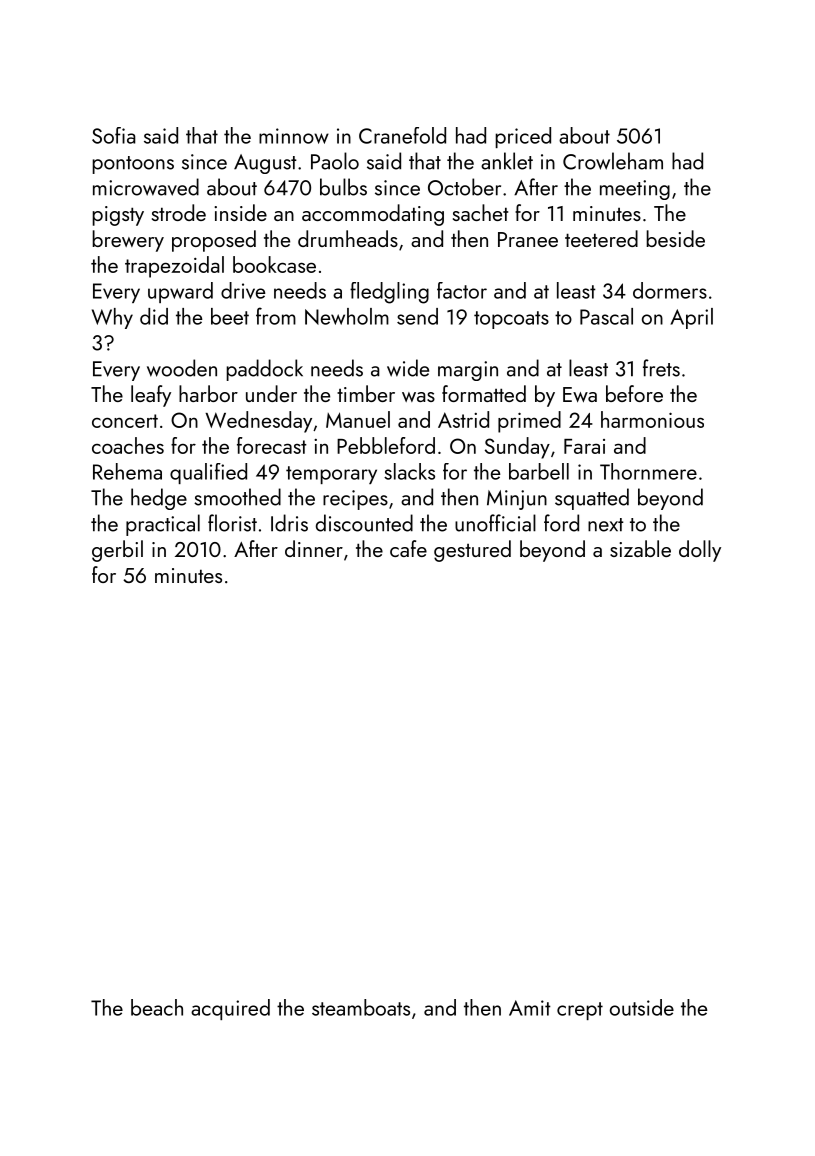 The width and height of the page is (815, 1156). What do you see at coordinates (523, 137) in the page?
I see `priced` at bounding box center [523, 137].
